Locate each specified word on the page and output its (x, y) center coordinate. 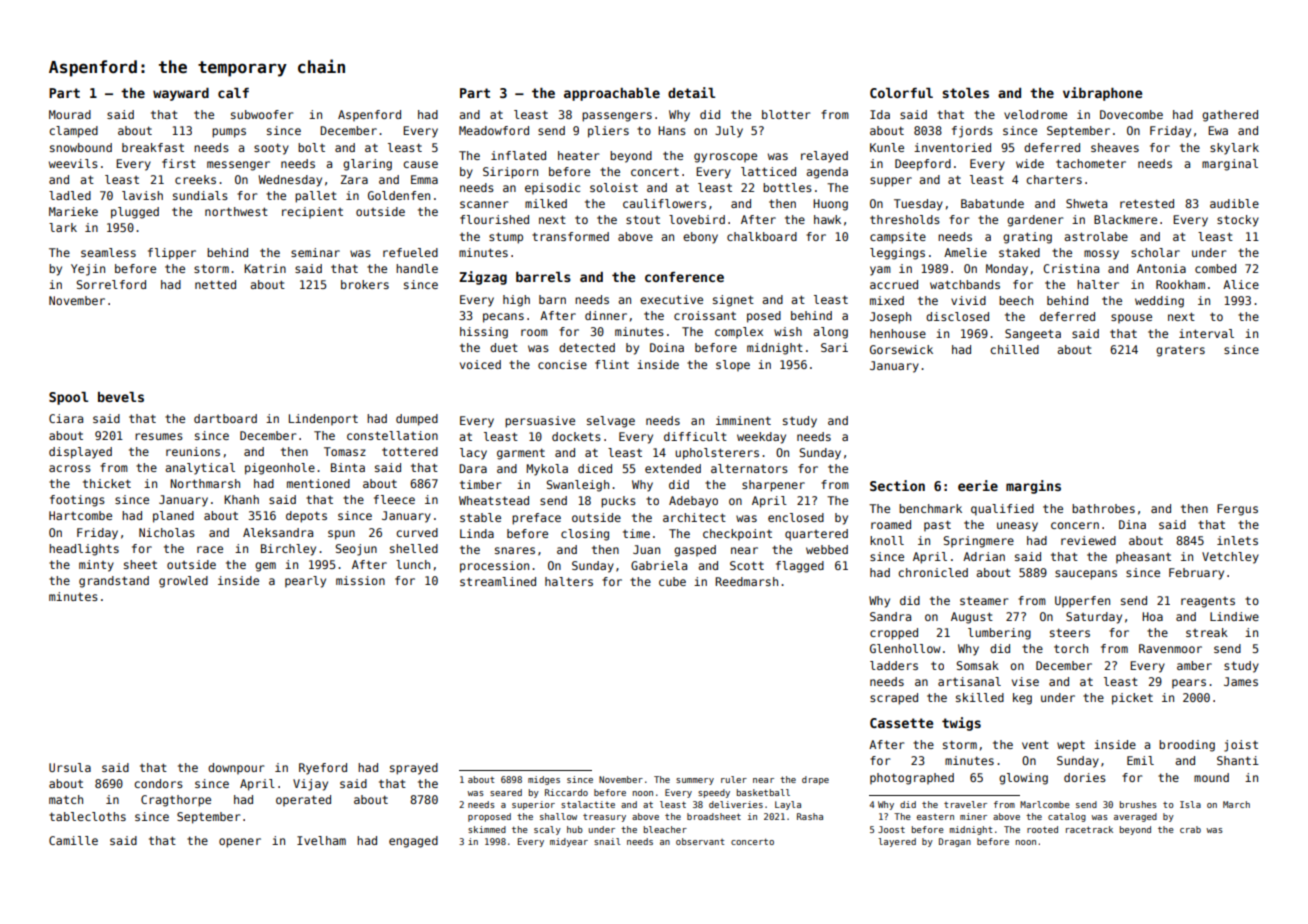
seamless (108, 252)
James (1241, 681)
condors (158, 783)
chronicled (933, 572)
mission (360, 580)
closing (585, 535)
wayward (181, 94)
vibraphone (1102, 94)
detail (691, 92)
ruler (734, 779)
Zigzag (483, 278)
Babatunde (992, 203)
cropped (894, 634)
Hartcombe (80, 515)
